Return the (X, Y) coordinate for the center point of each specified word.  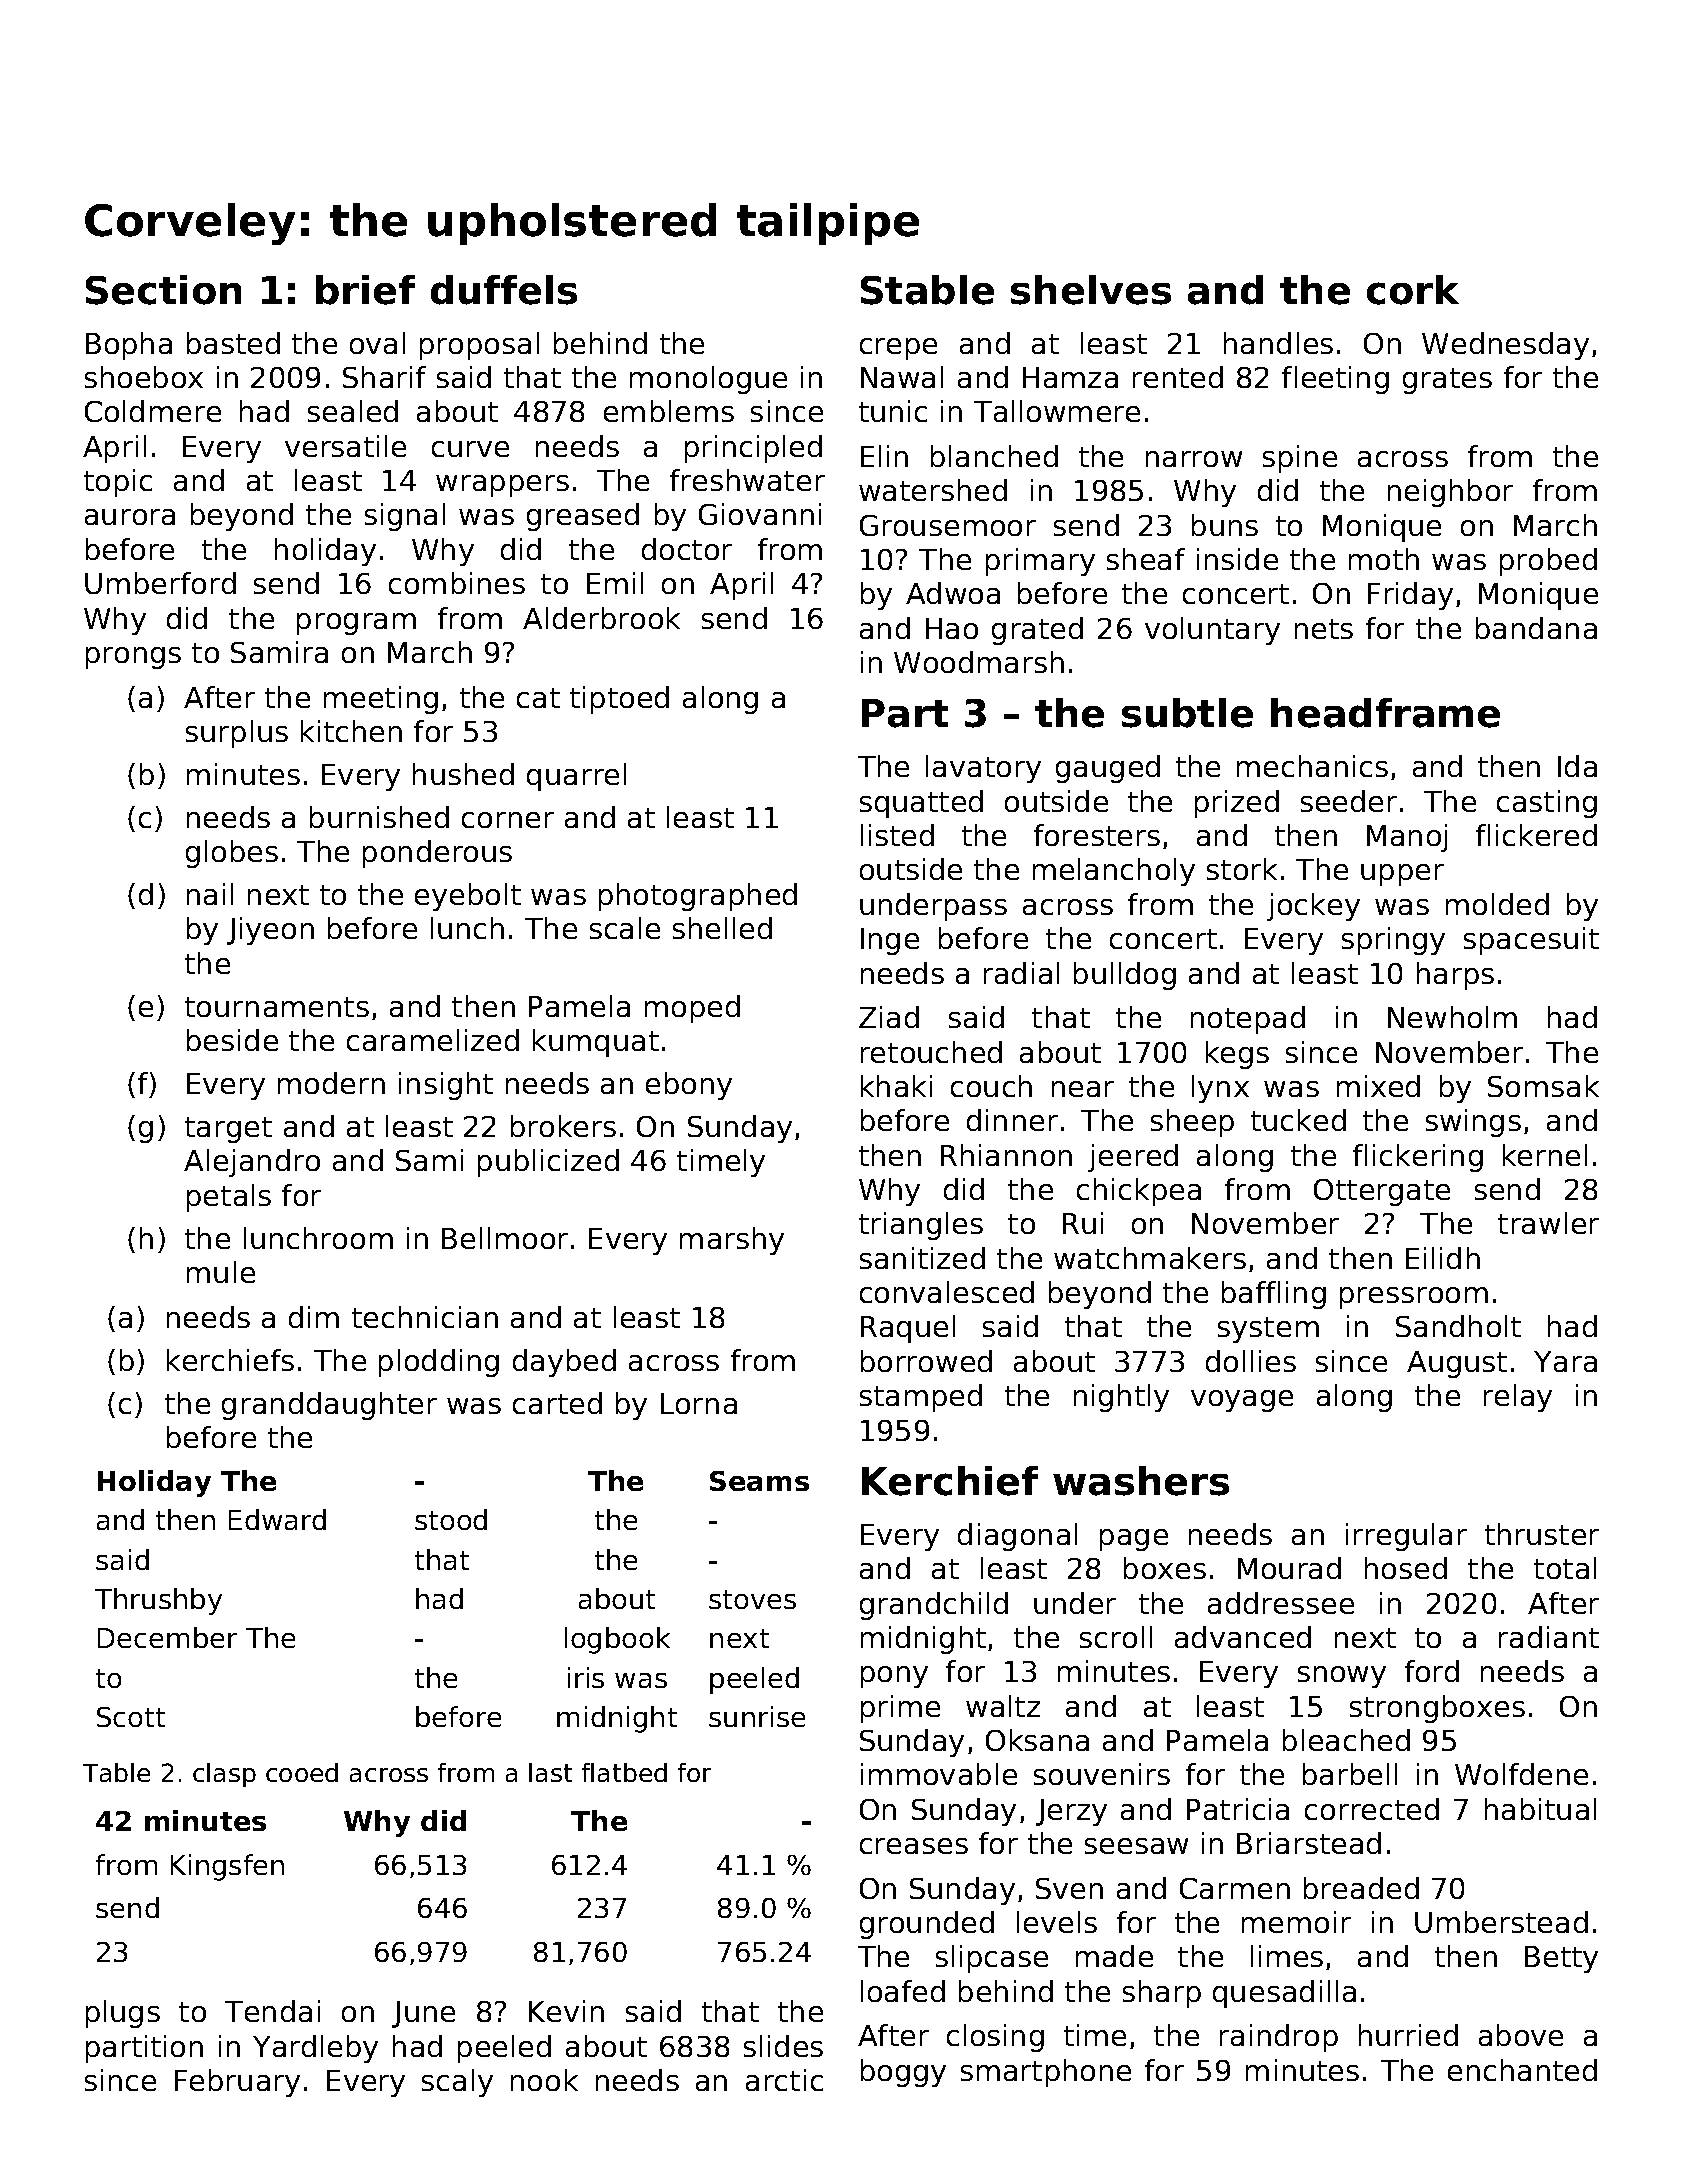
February (237, 2083)
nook (544, 2080)
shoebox (144, 377)
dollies (1251, 1361)
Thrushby (158, 1601)
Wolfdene (1521, 1774)
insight (446, 1086)
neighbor (1450, 493)
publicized (548, 1163)
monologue (708, 380)
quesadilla (1284, 1994)
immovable (939, 1774)
